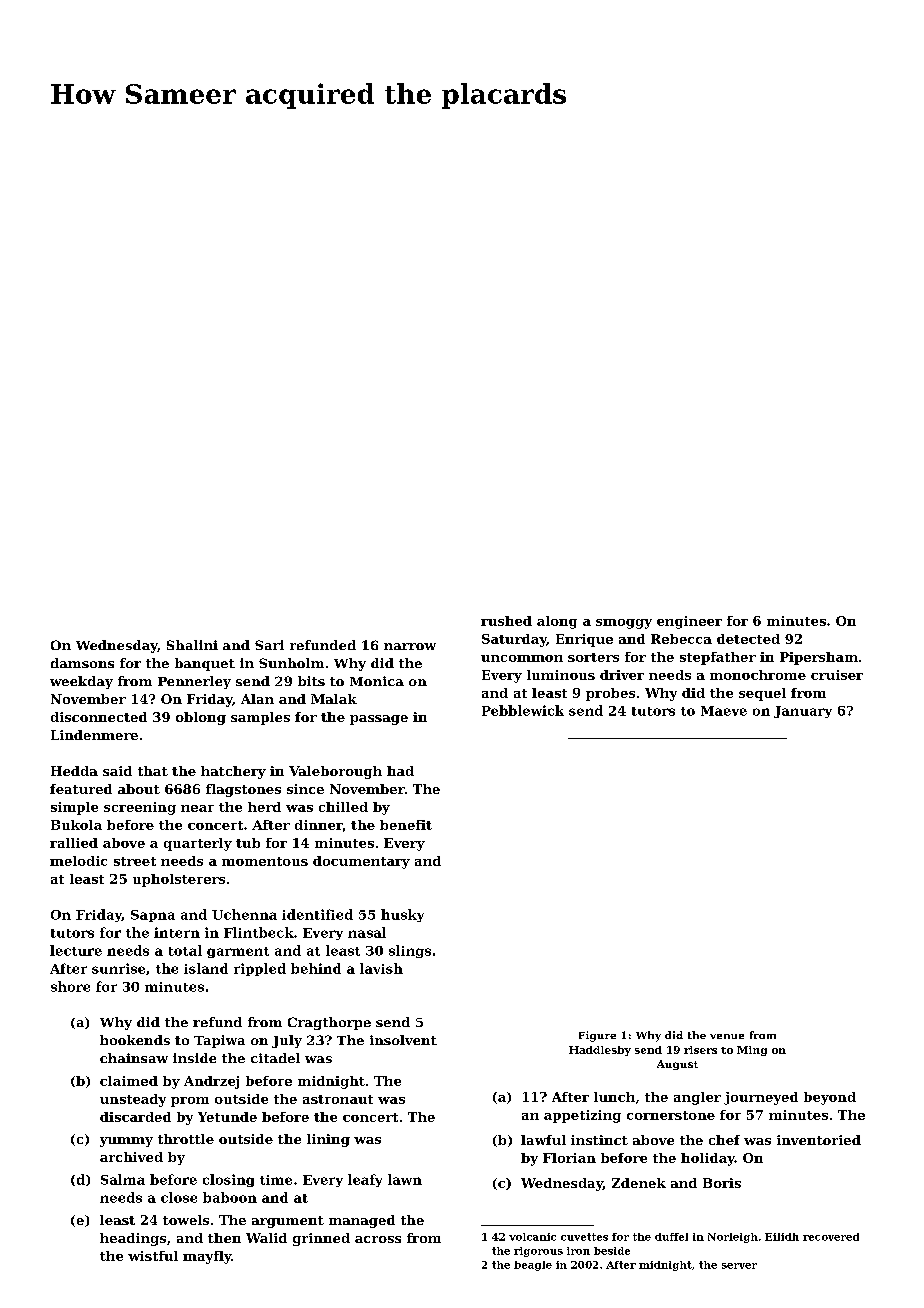 This screenshot has height=1308, width=924. I want to click on January, so click(803, 712).
